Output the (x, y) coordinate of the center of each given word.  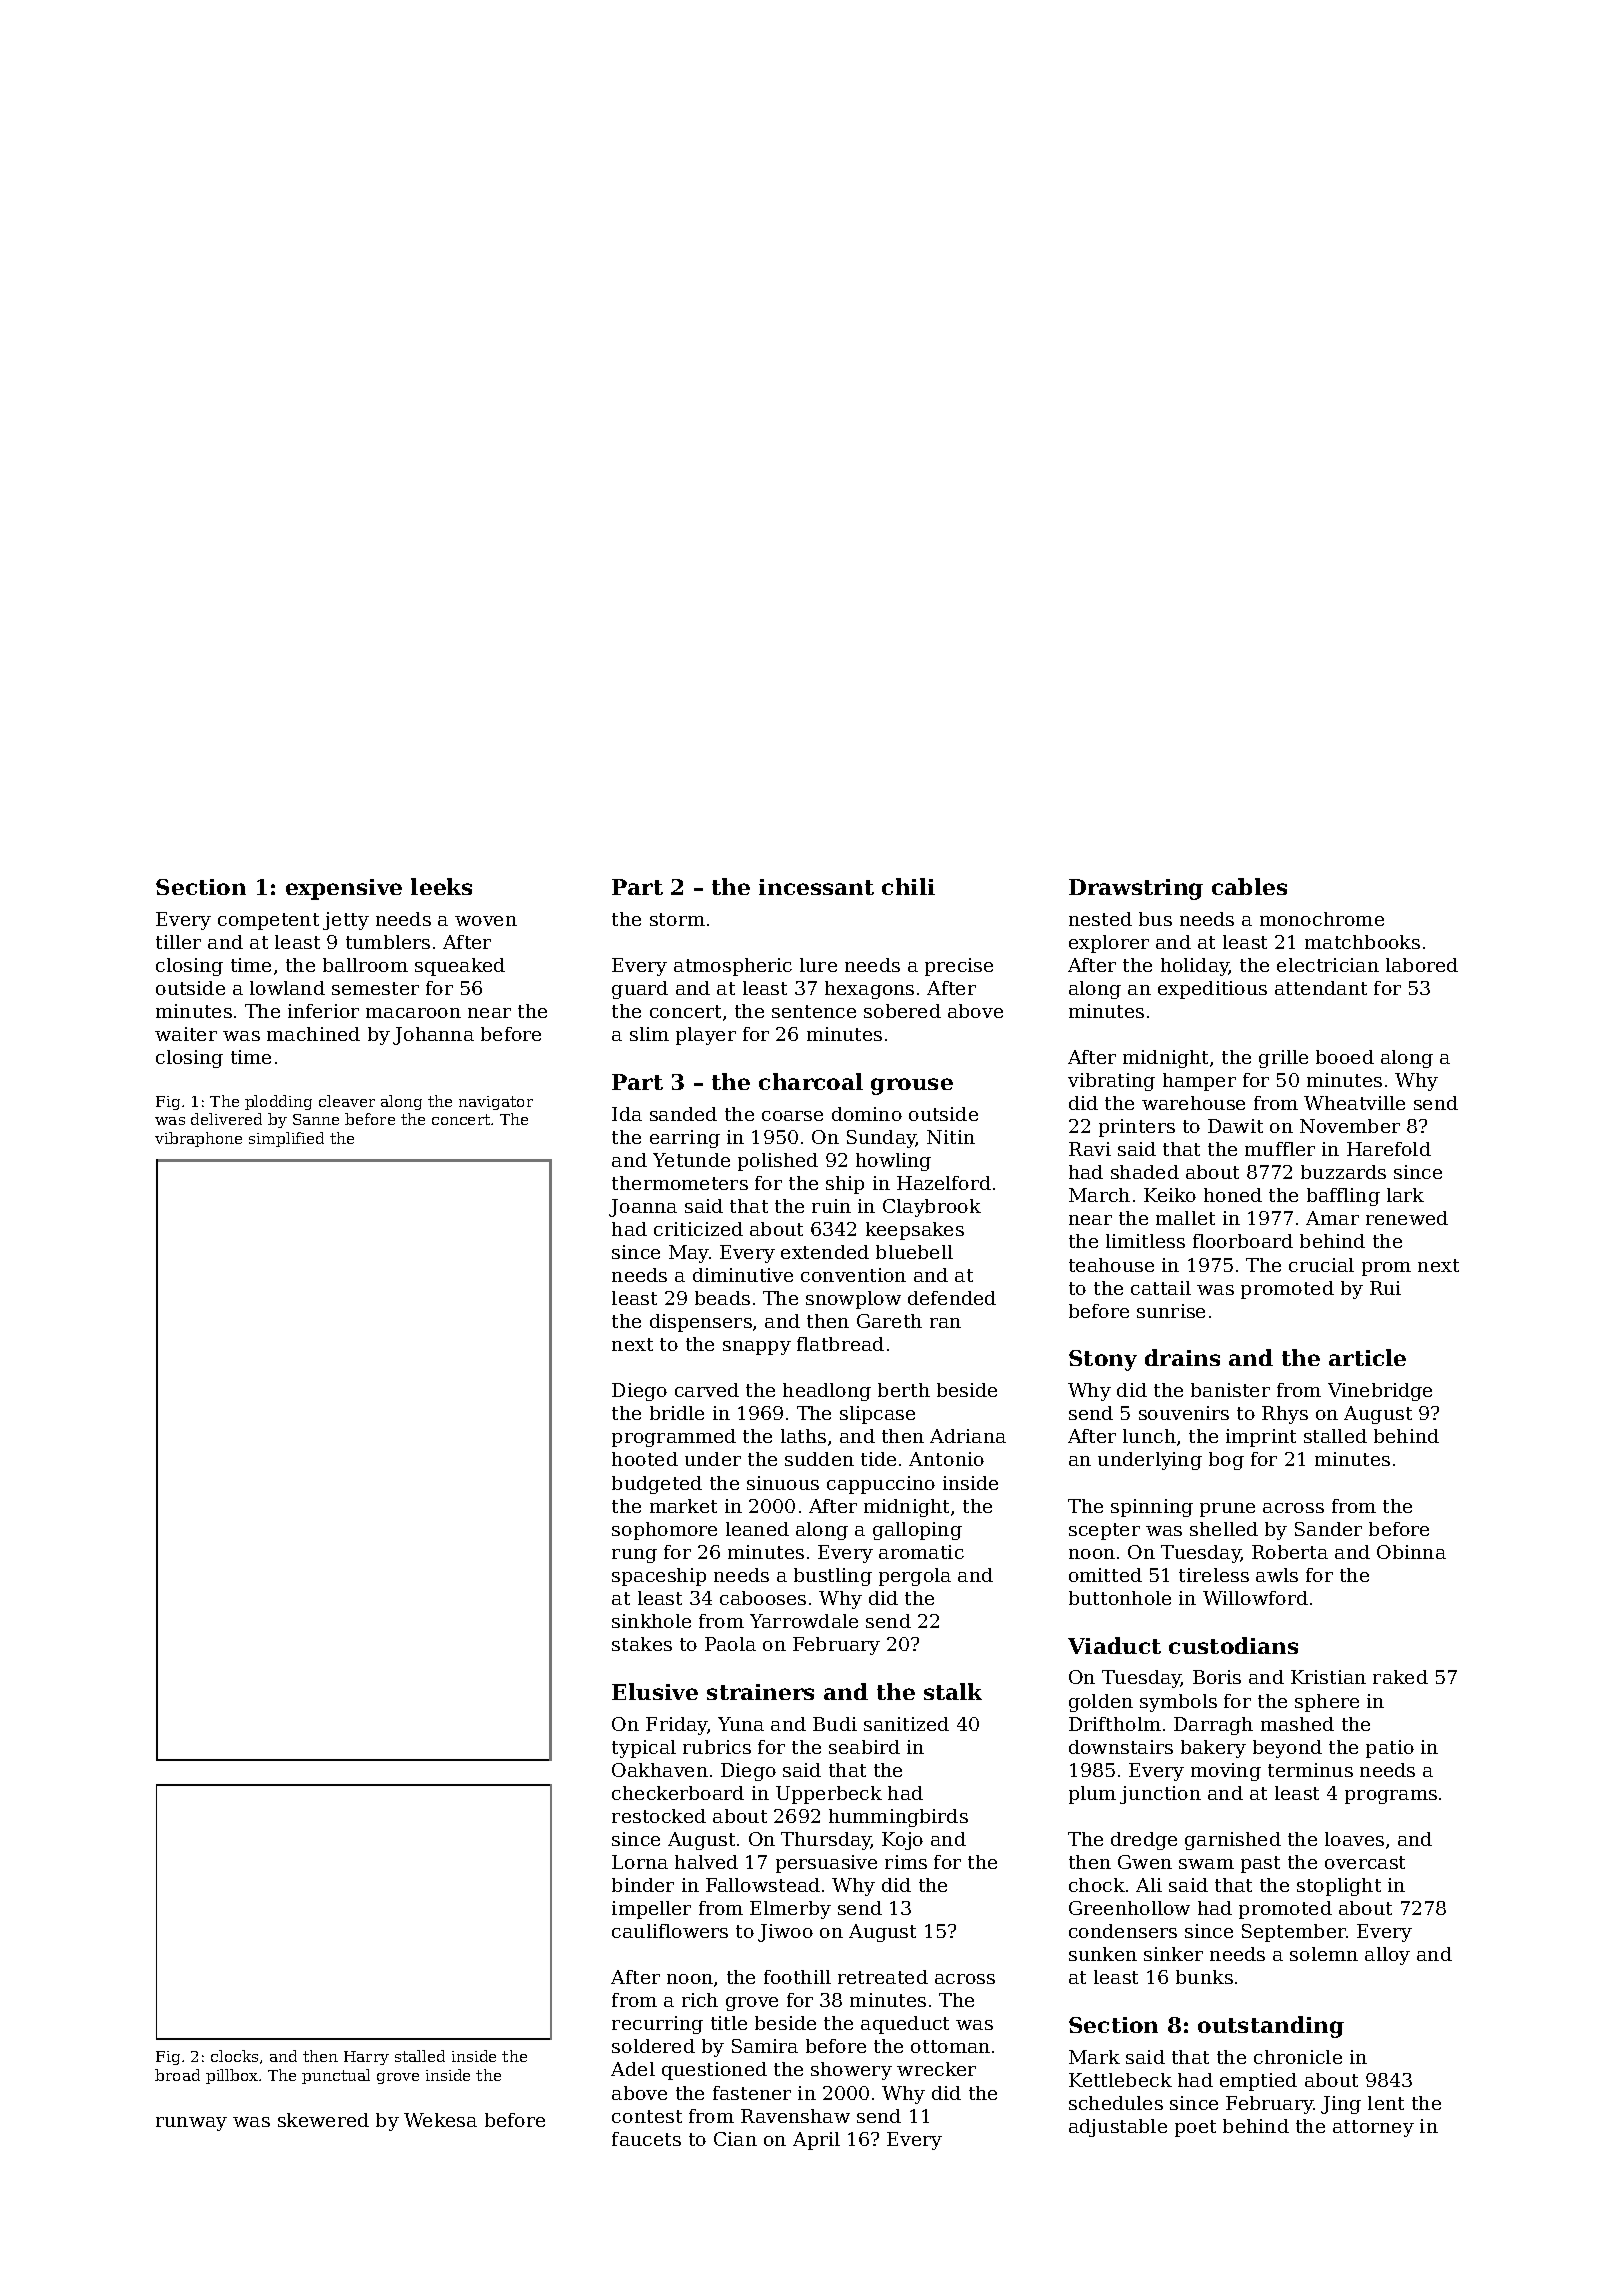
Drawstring (1136, 889)
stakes (642, 1644)
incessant (816, 887)
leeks (441, 886)
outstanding (1271, 2027)
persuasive (826, 1864)
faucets (646, 2139)
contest (647, 2116)
